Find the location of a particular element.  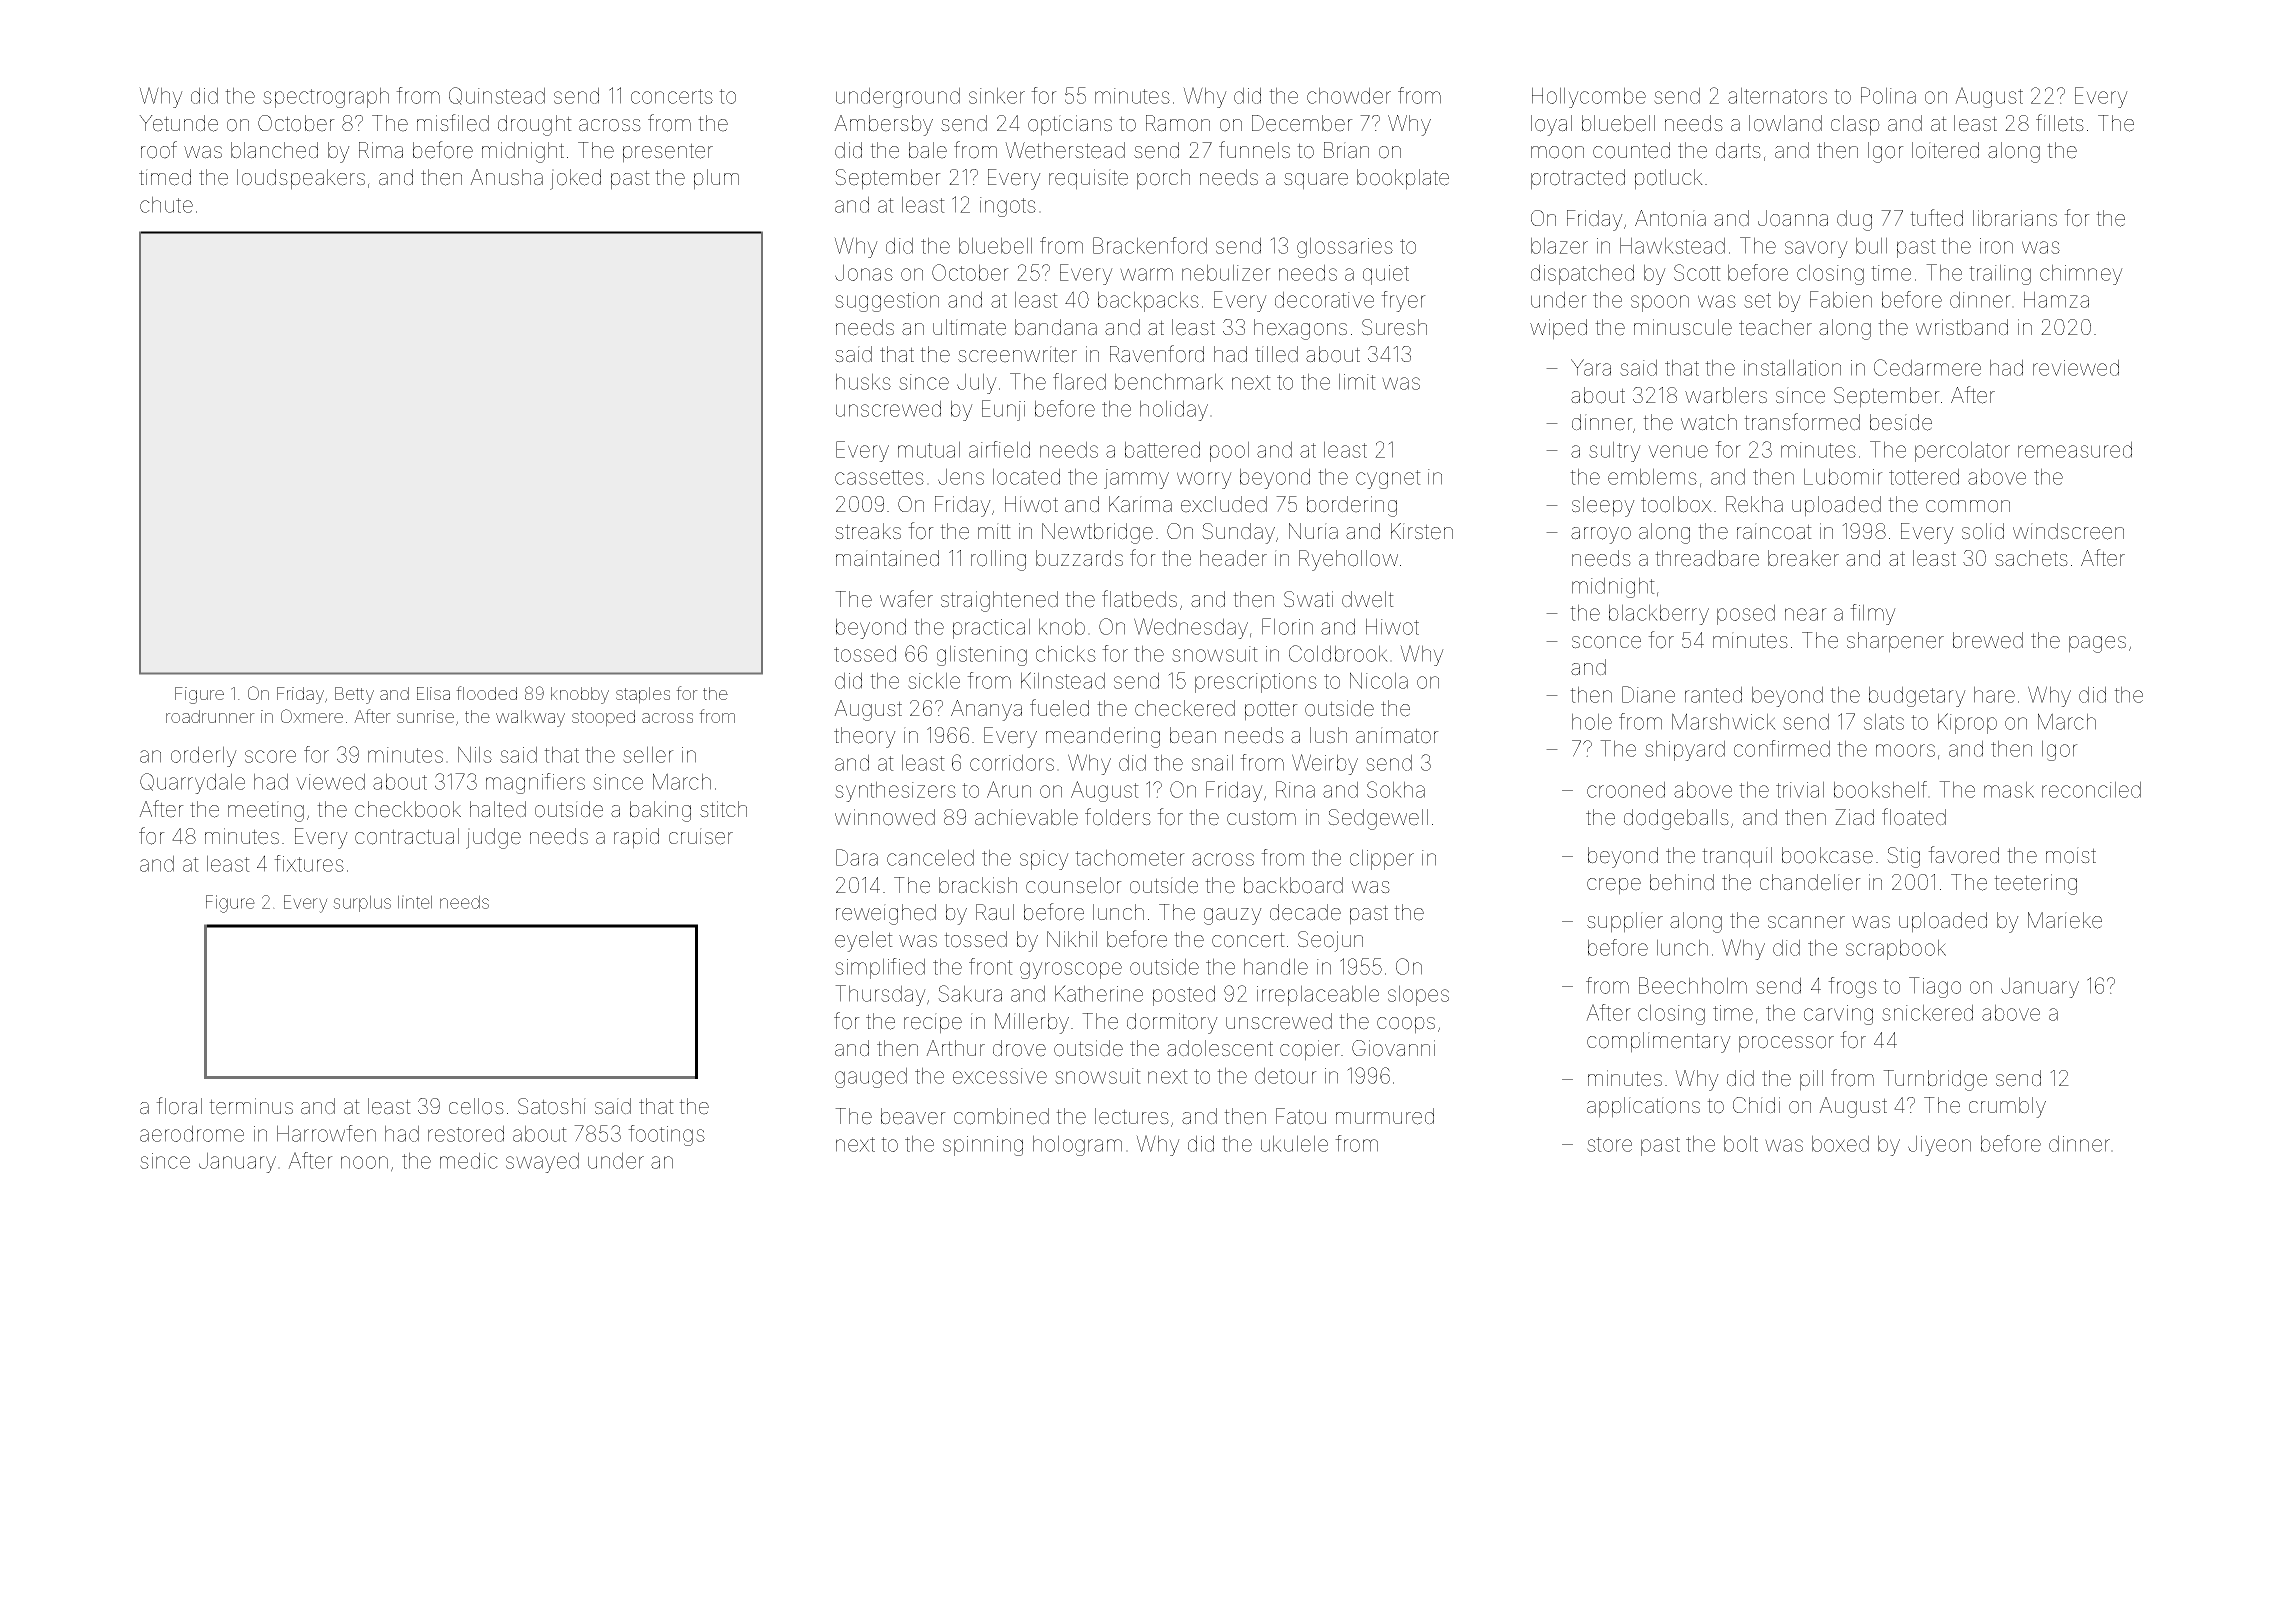

joked is located at coordinates (575, 179).
